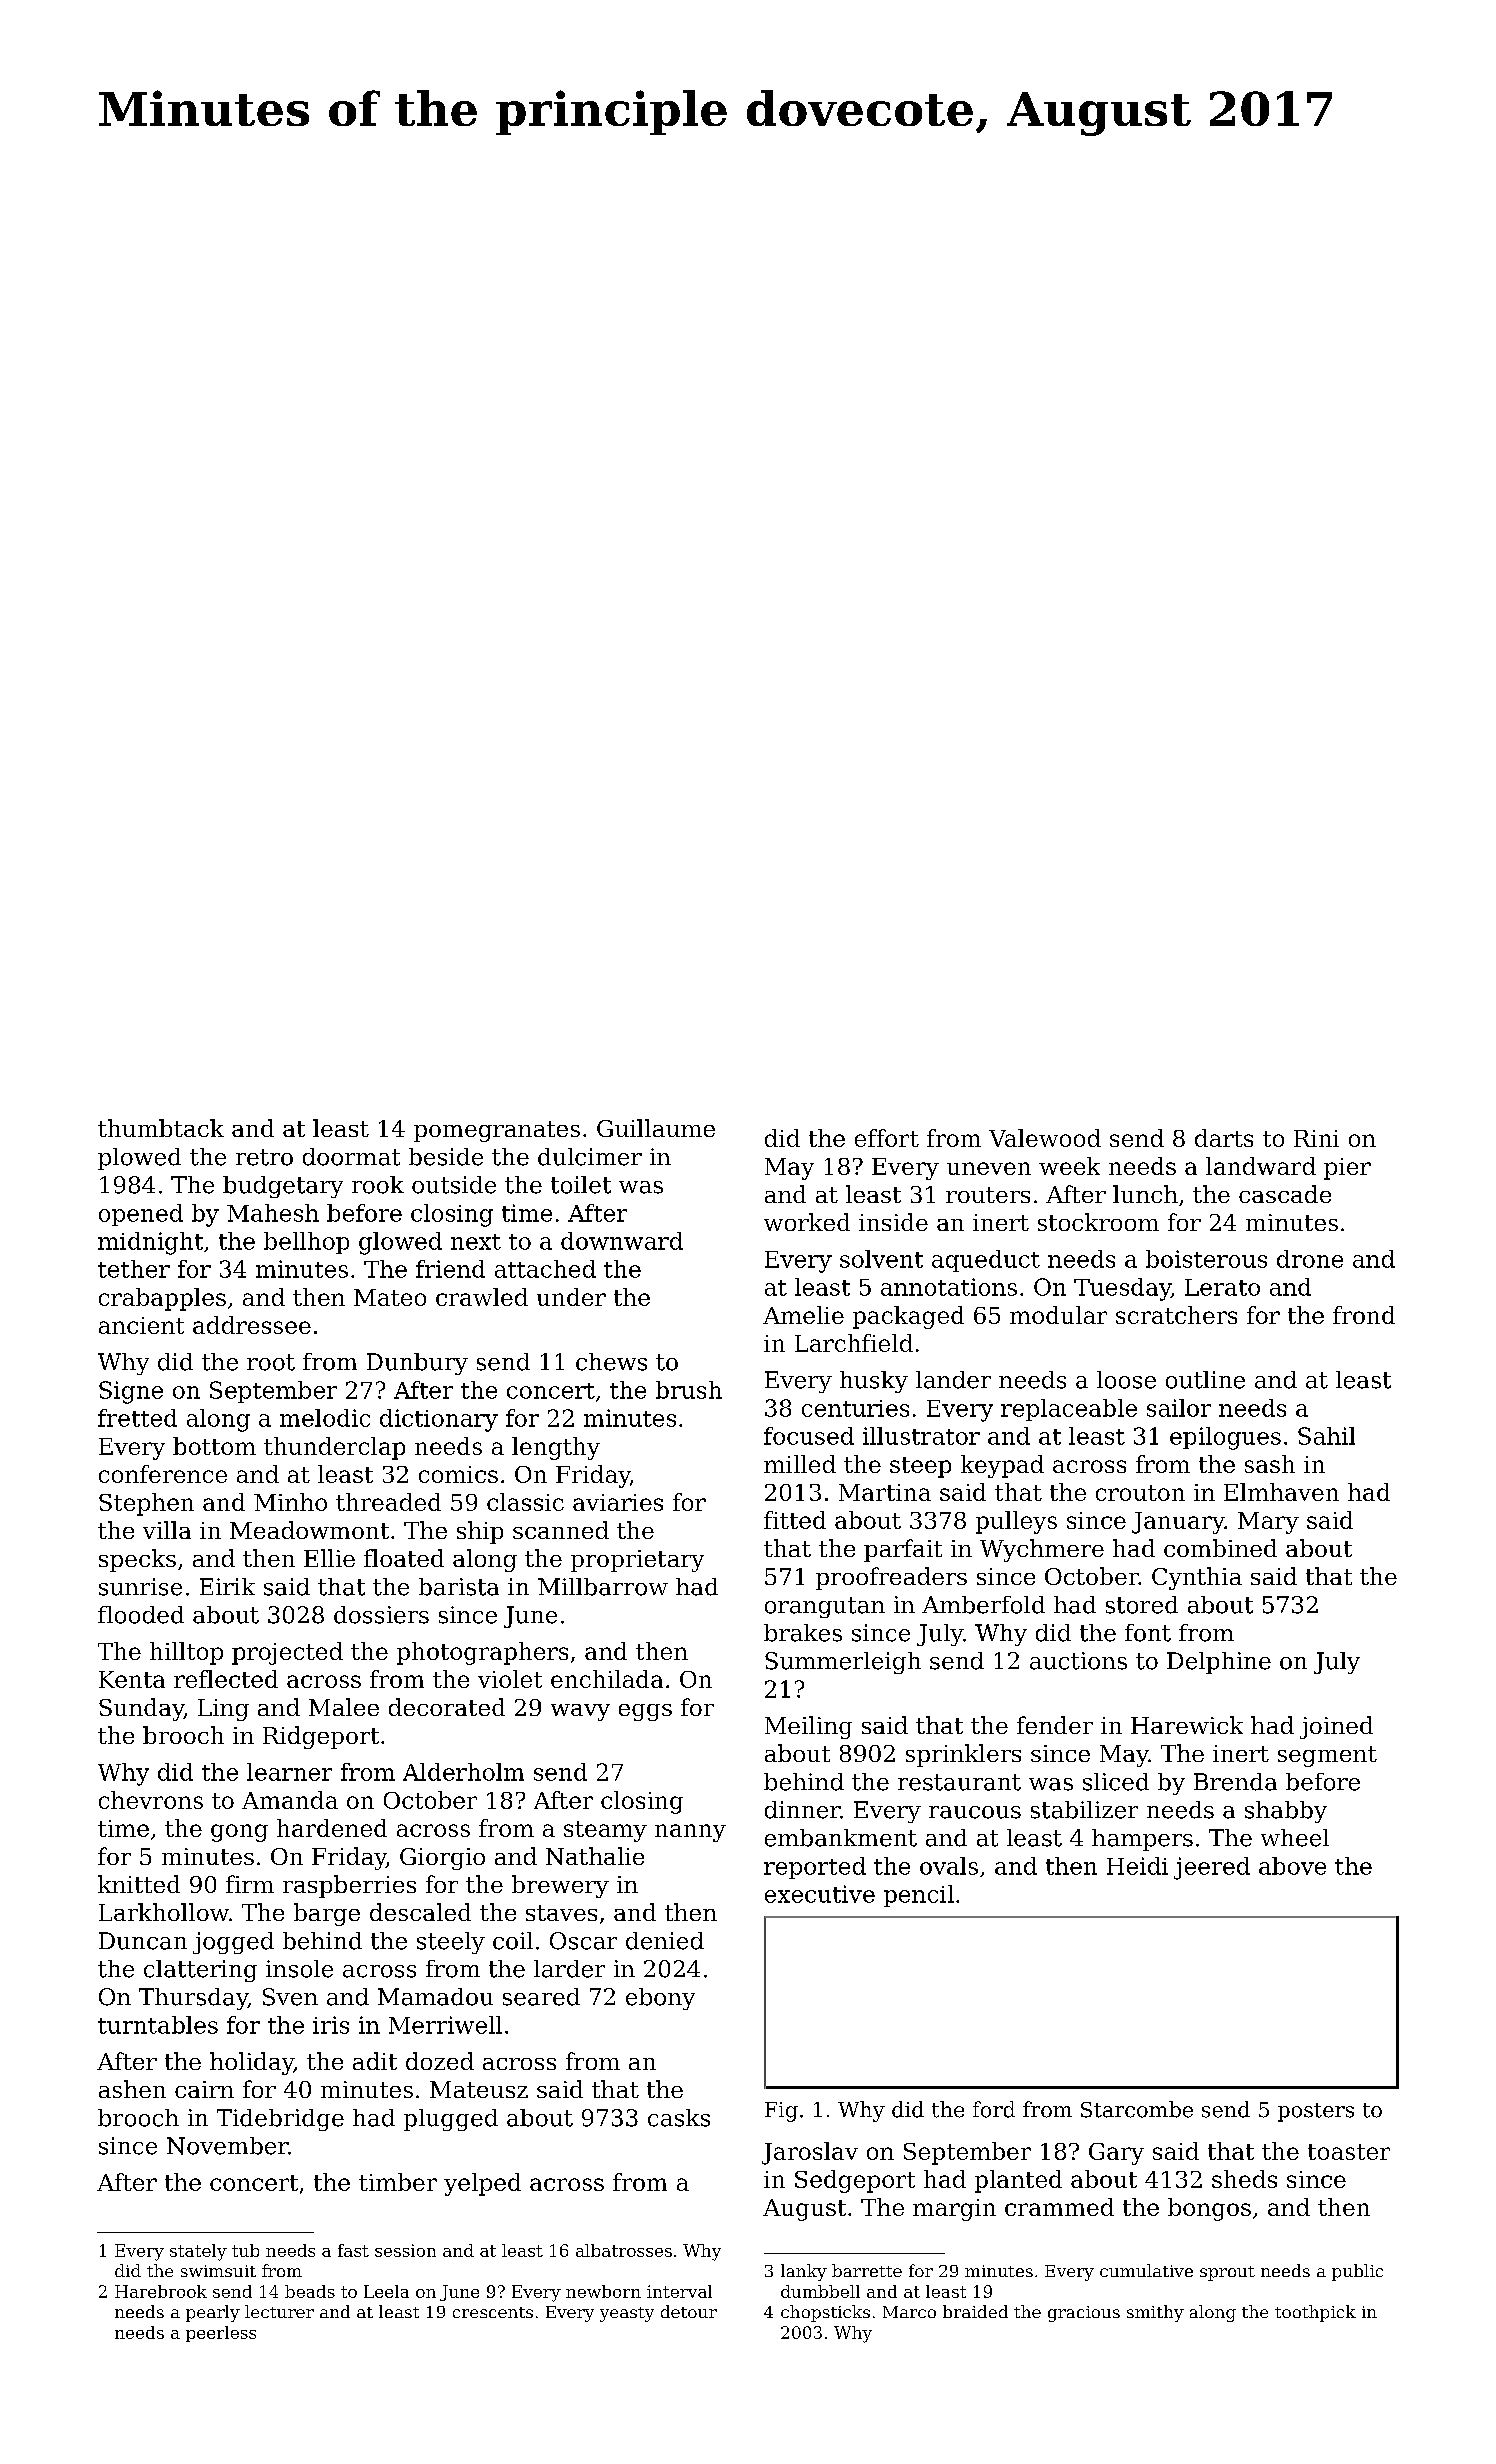 This screenshot has width=1496, height=2464. Describe the element at coordinates (1206, 1259) in the screenshot. I see `boisterous` at that location.
